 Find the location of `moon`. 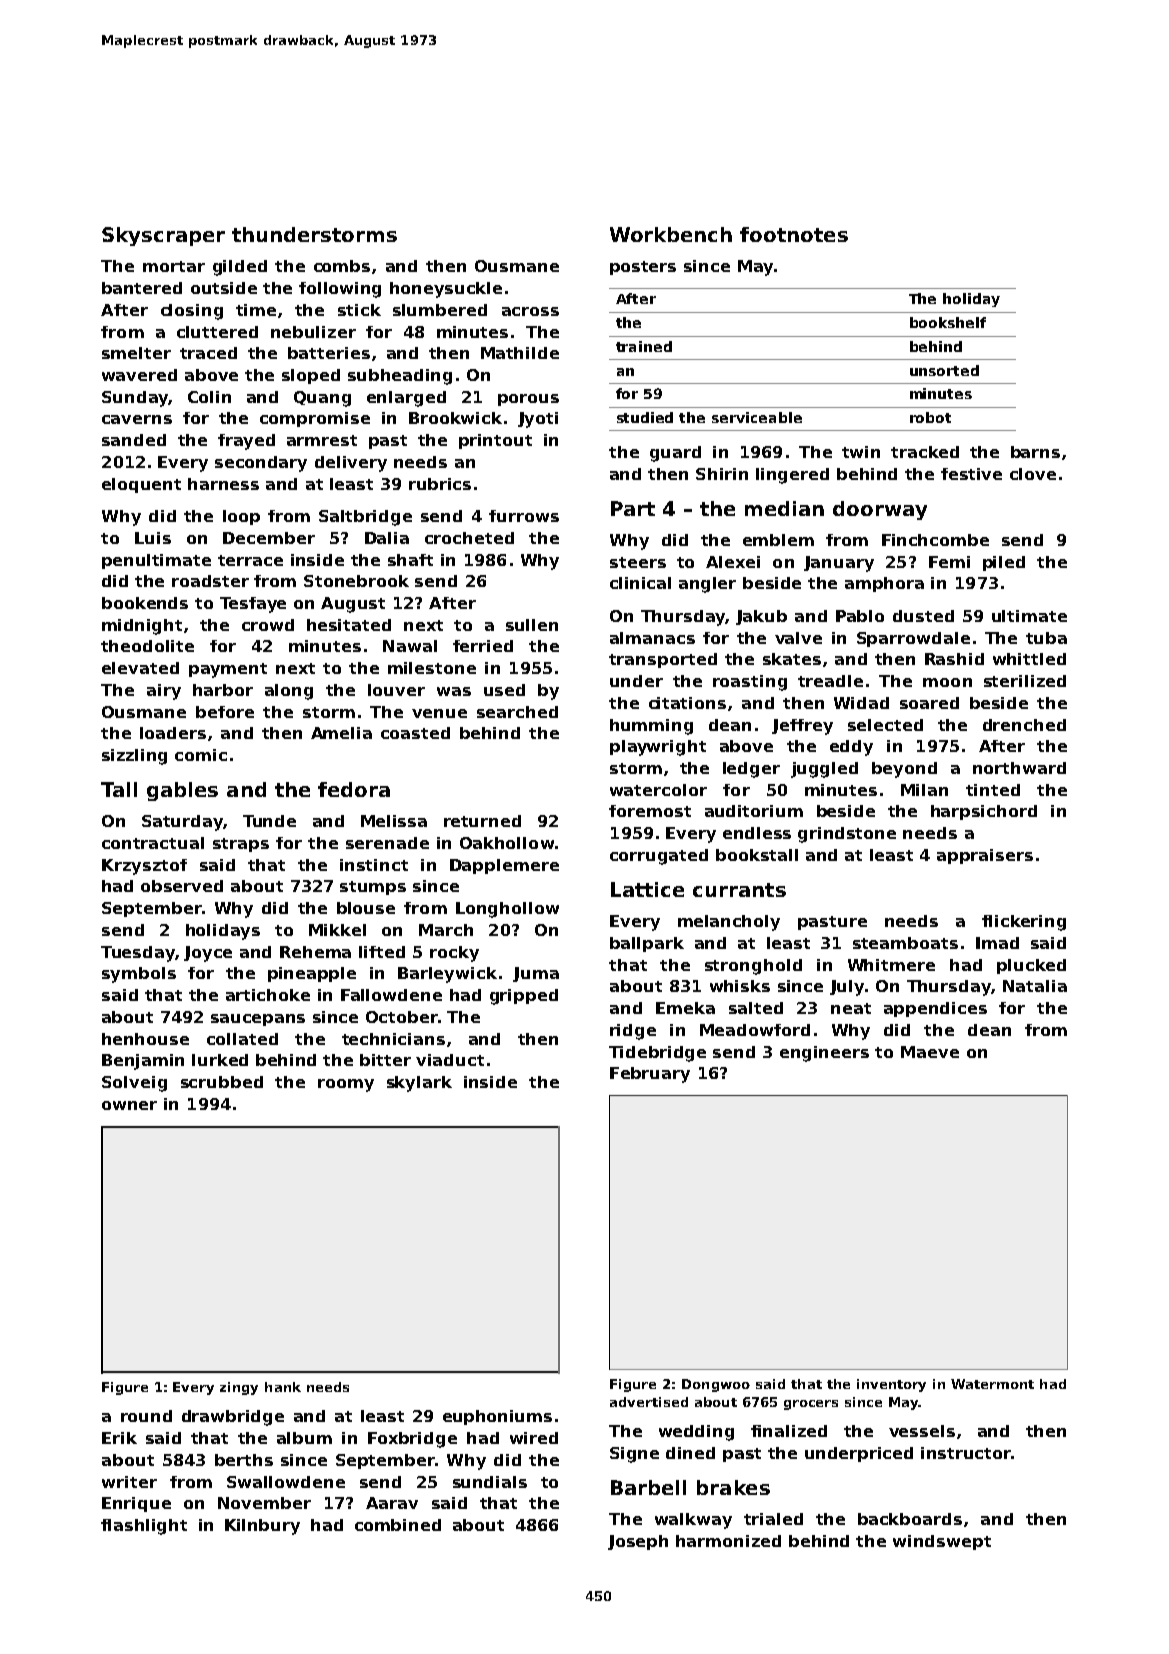

moon is located at coordinates (947, 682).
